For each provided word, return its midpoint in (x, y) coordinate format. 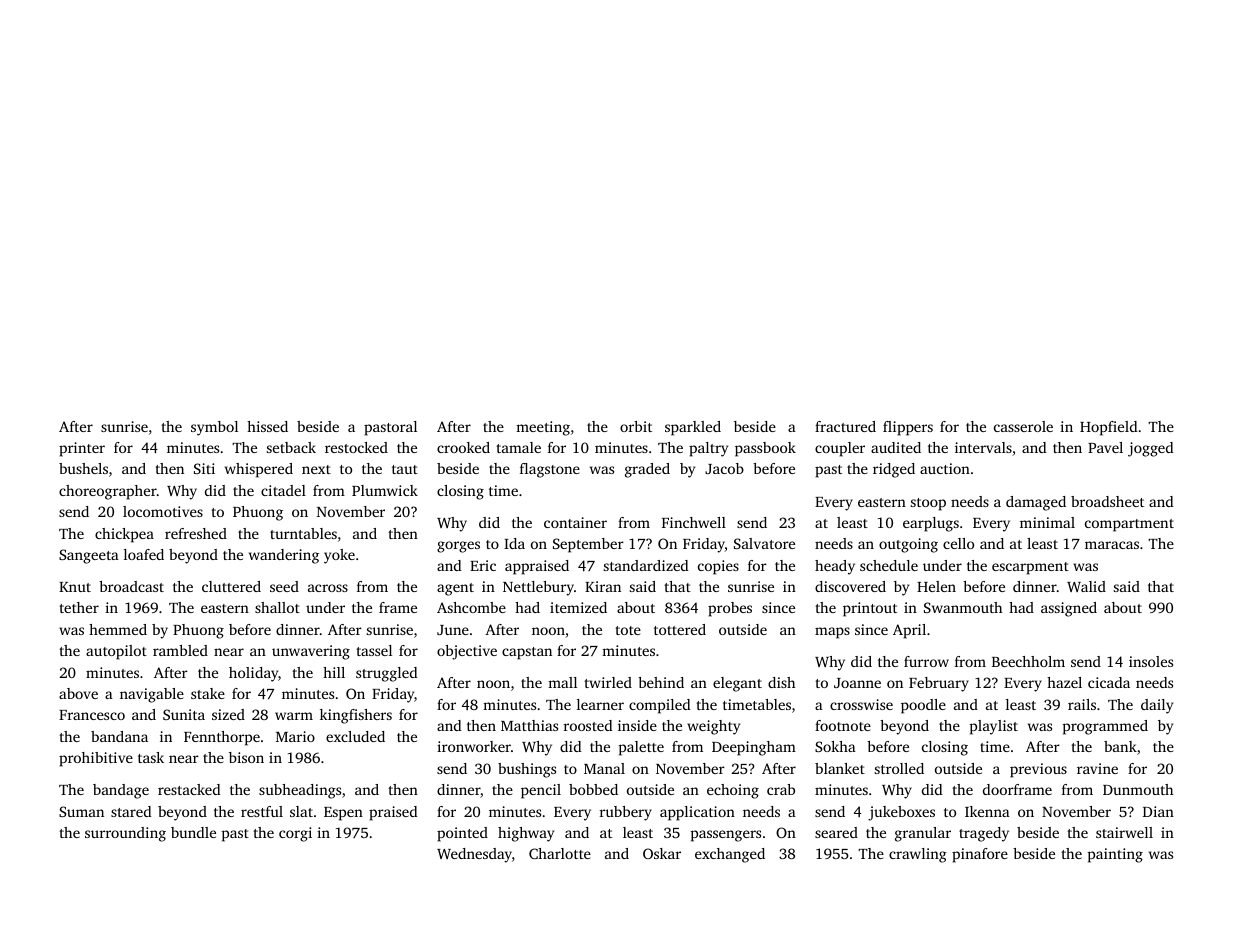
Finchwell (694, 522)
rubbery (626, 813)
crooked (463, 447)
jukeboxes (901, 813)
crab (781, 789)
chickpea (124, 535)
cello (958, 543)
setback (291, 447)
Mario (295, 736)
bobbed (593, 789)
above (78, 693)
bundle (193, 832)
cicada (1109, 682)
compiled (660, 706)
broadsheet (1107, 501)
